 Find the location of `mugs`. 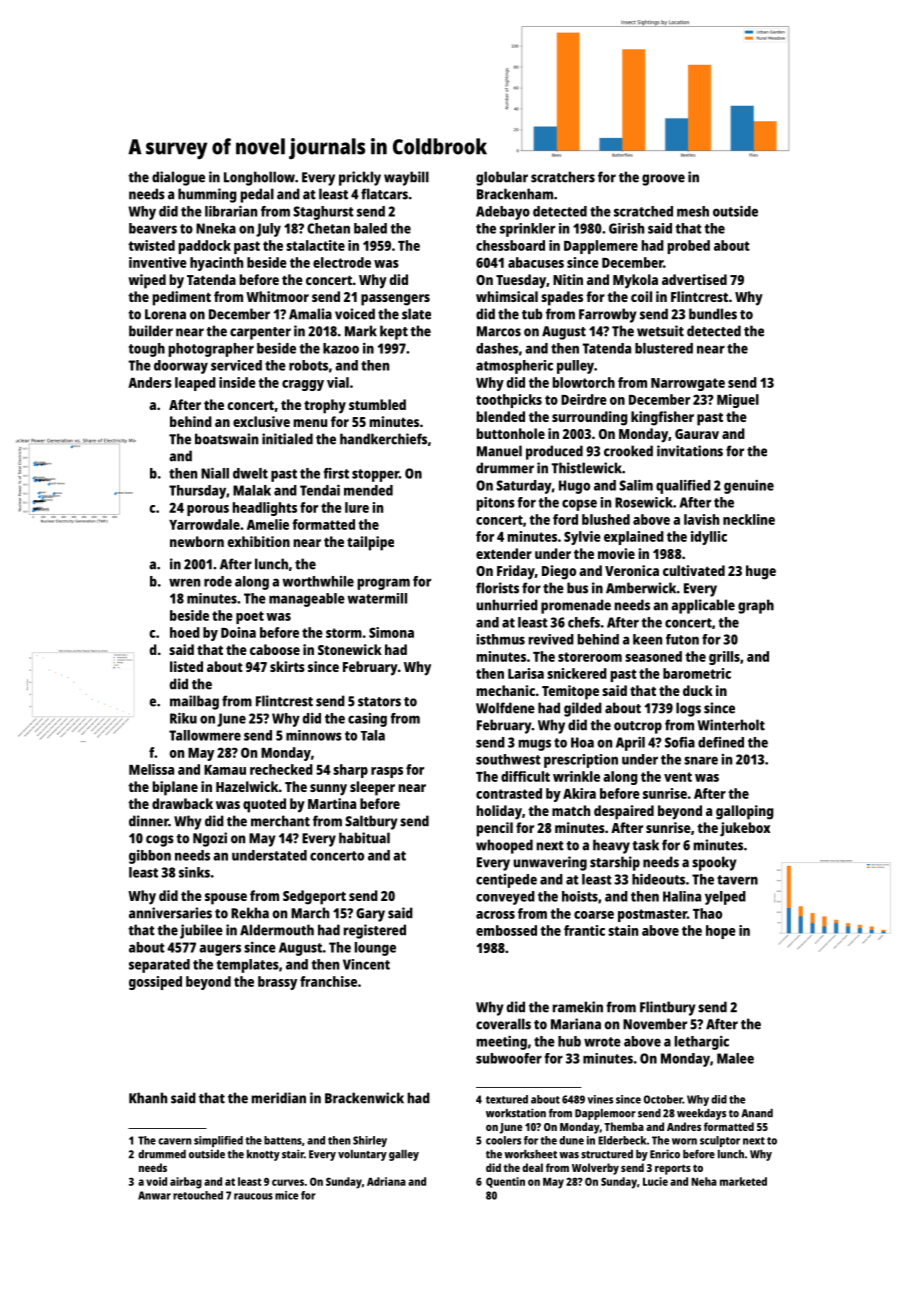

mugs is located at coordinates (535, 745).
